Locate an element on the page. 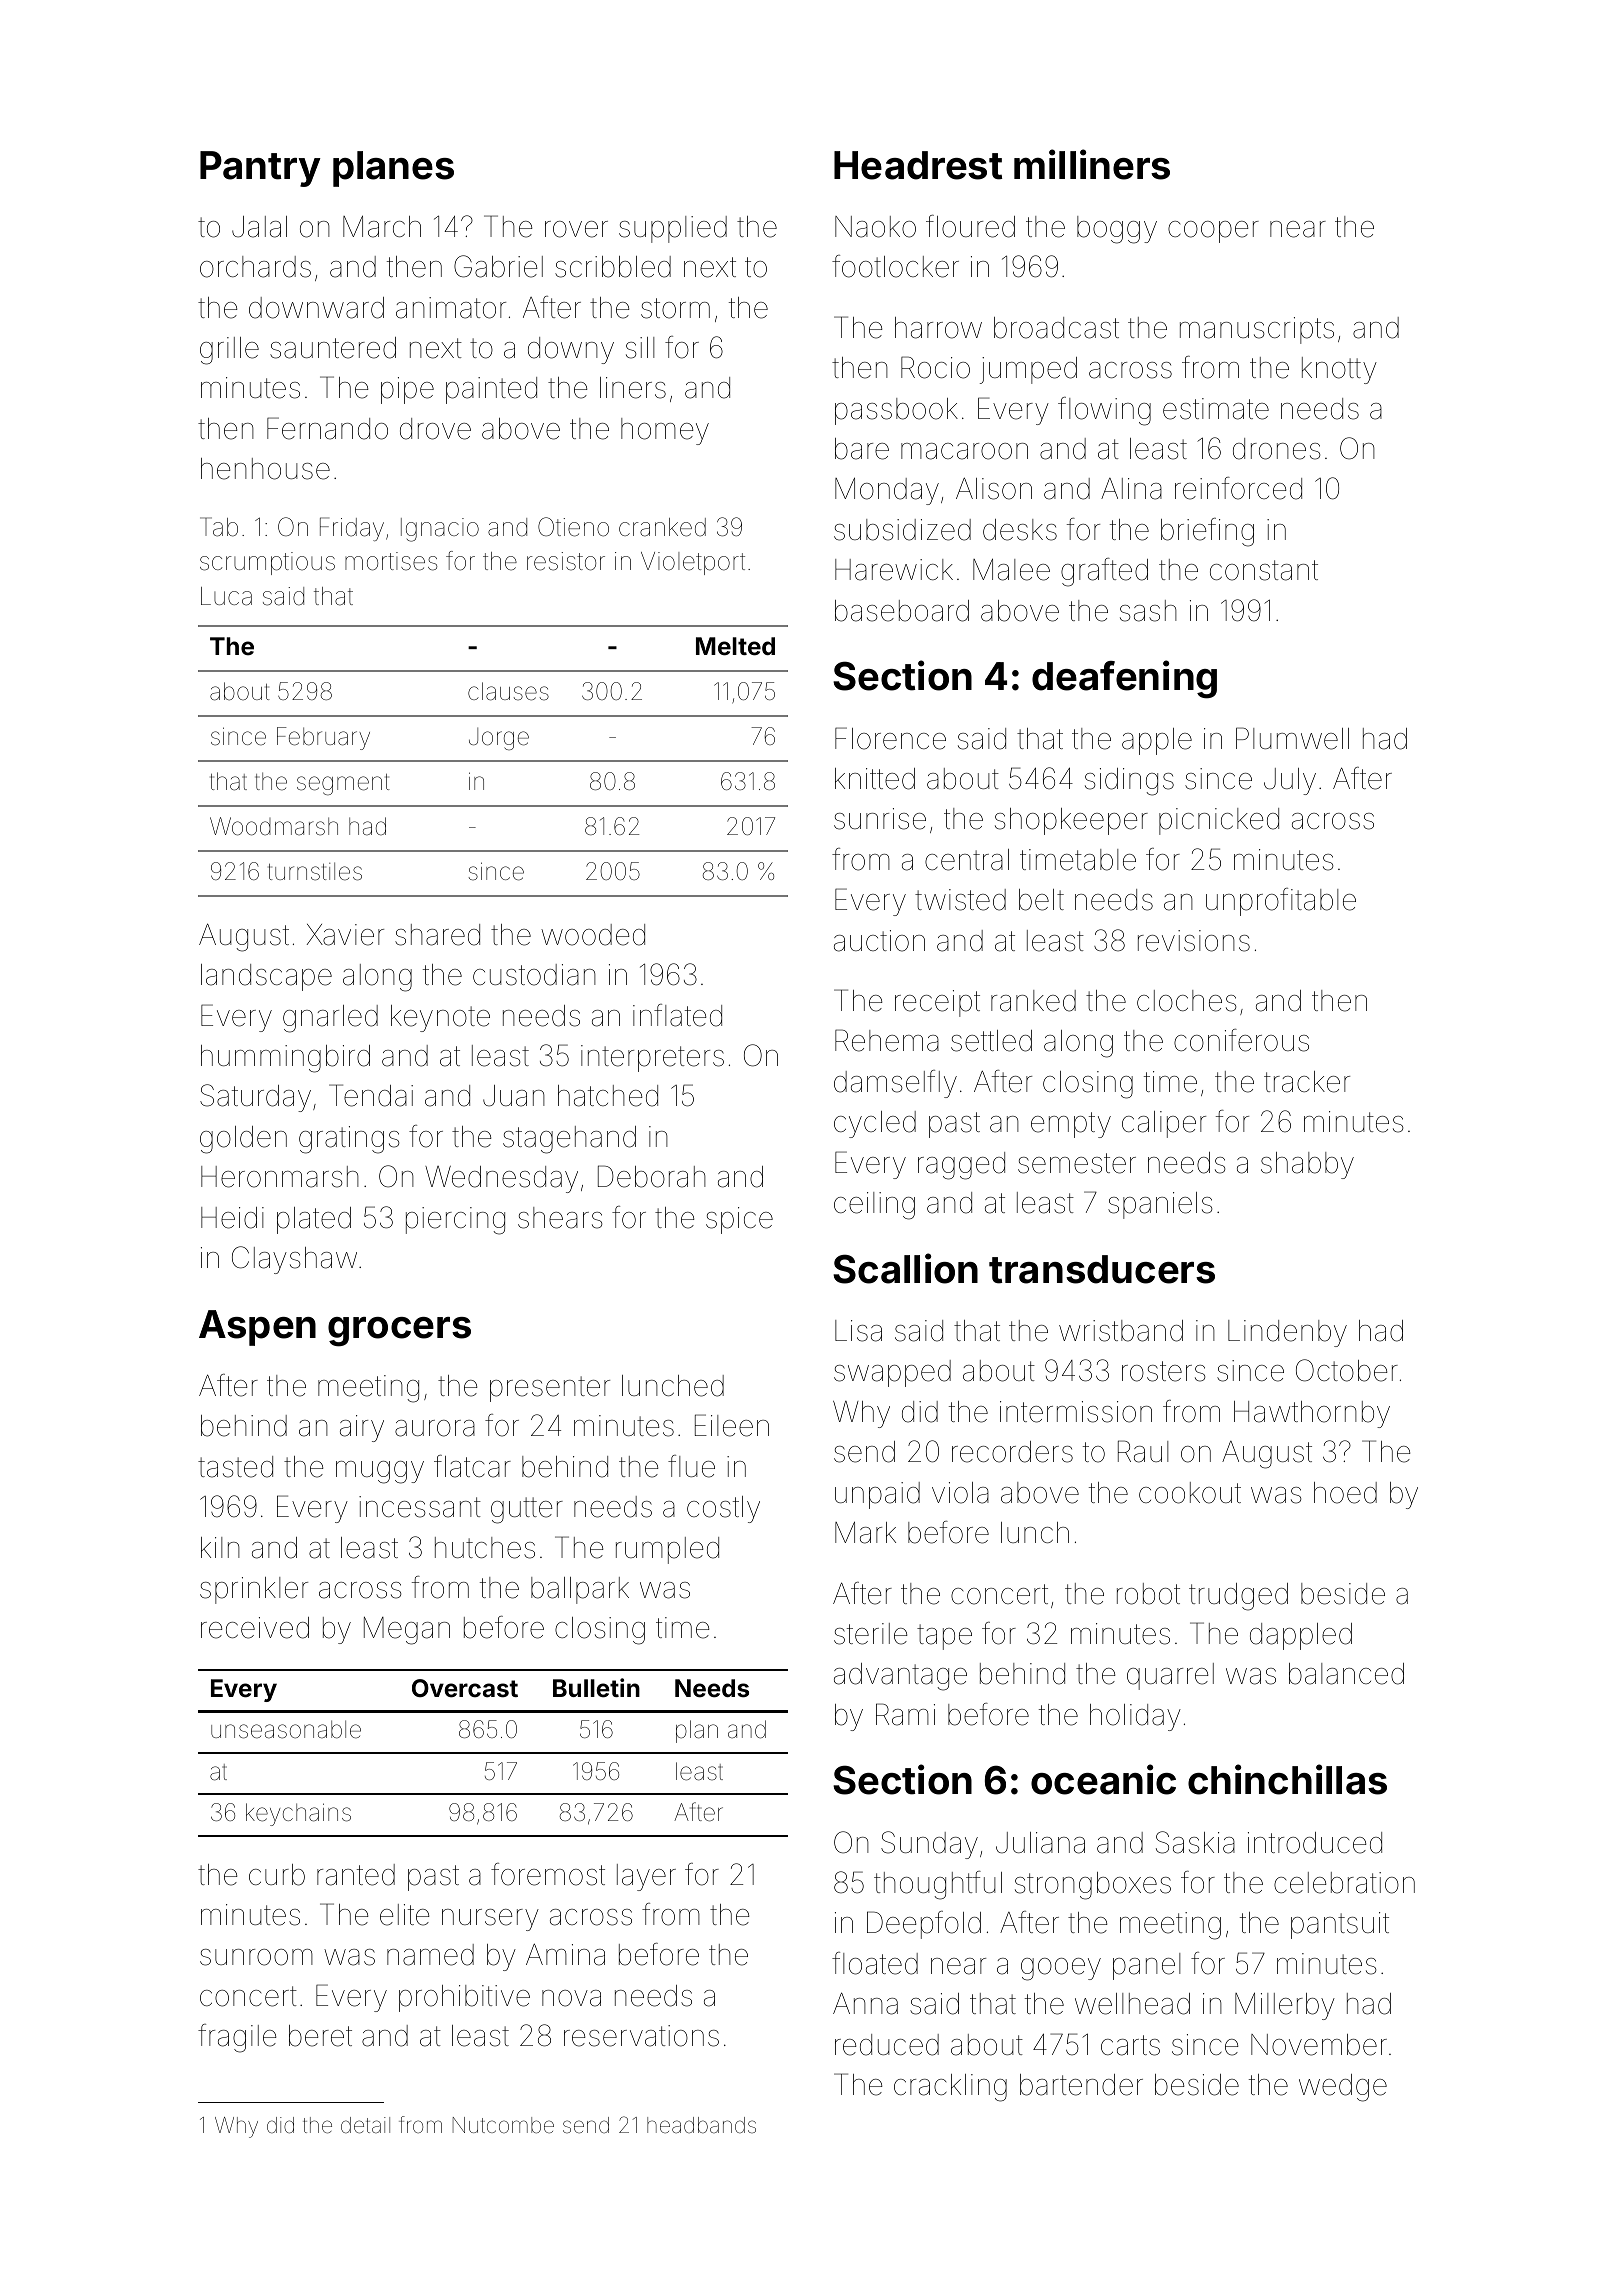  turnstiles is located at coordinates (315, 871).
